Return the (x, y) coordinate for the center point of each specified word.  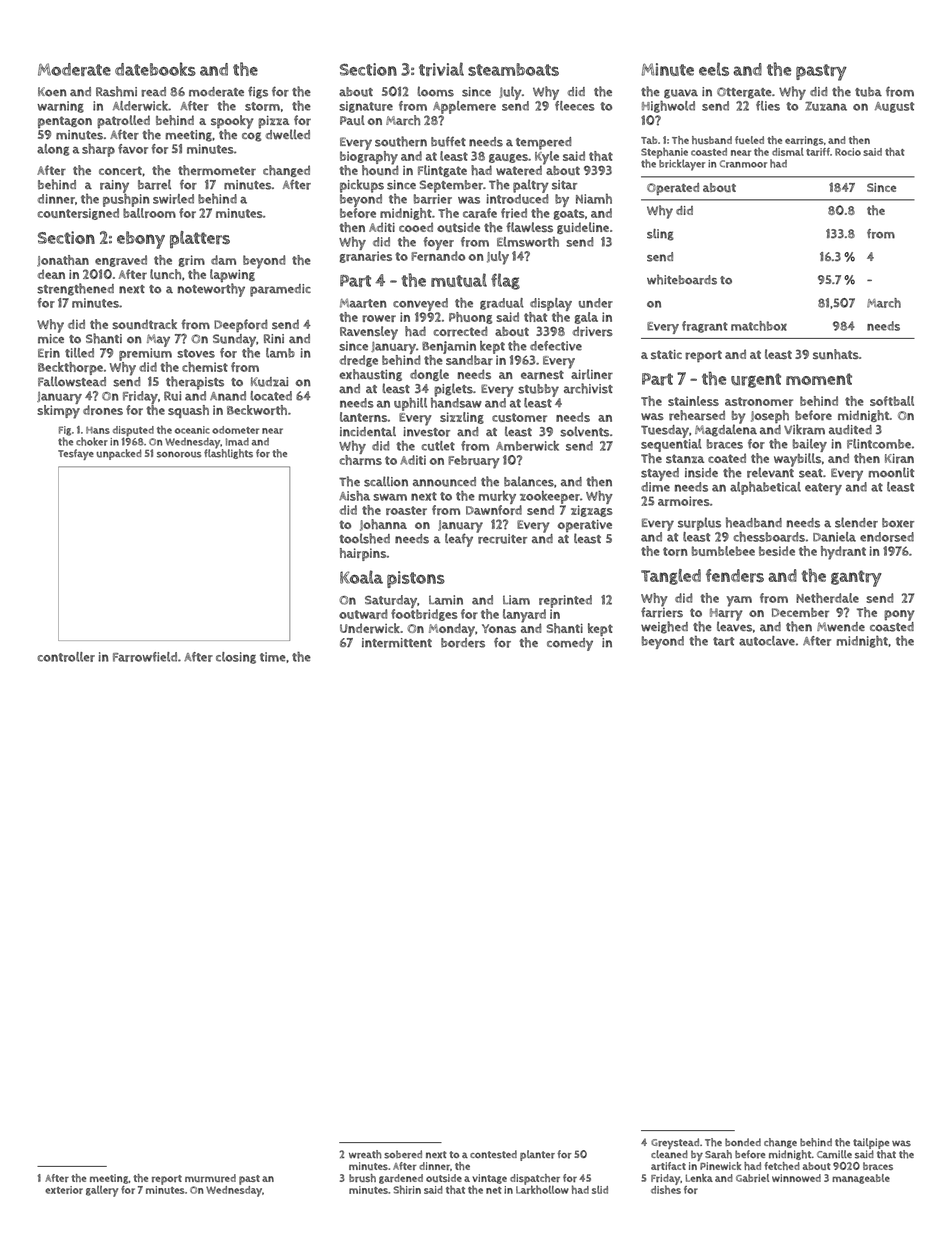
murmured (210, 1178)
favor (133, 149)
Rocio (848, 152)
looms (435, 91)
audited (850, 430)
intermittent (397, 643)
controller (66, 657)
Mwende (841, 627)
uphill (410, 404)
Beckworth (257, 410)
